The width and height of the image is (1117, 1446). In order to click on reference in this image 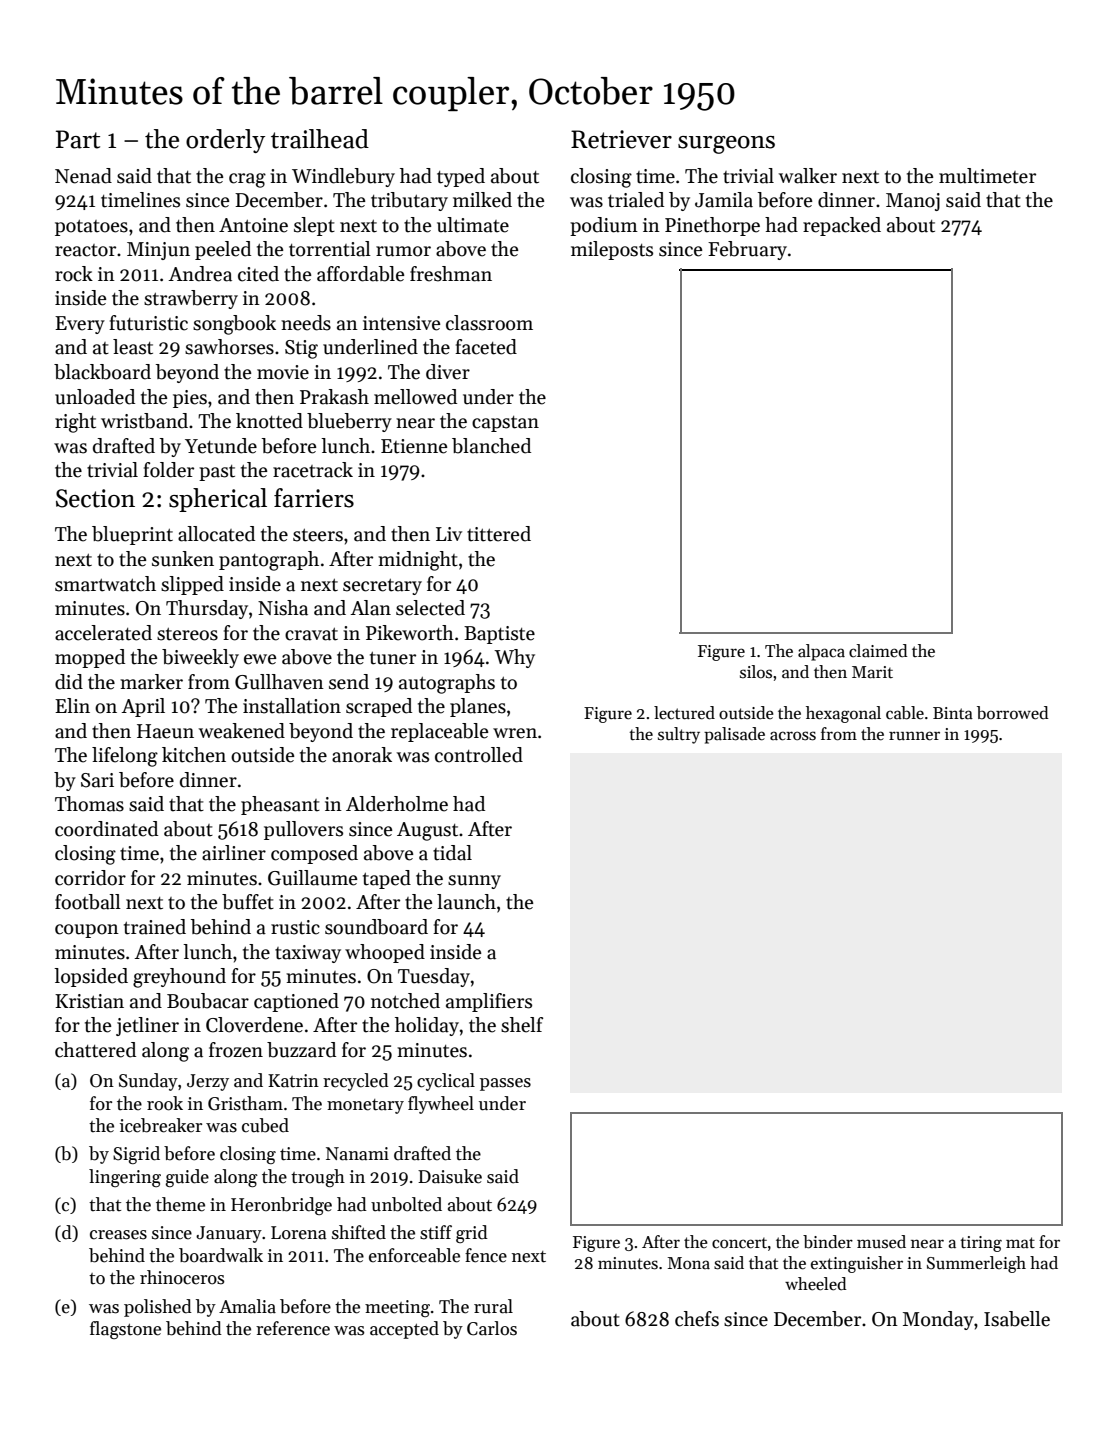, I will do `click(293, 1328)`.
